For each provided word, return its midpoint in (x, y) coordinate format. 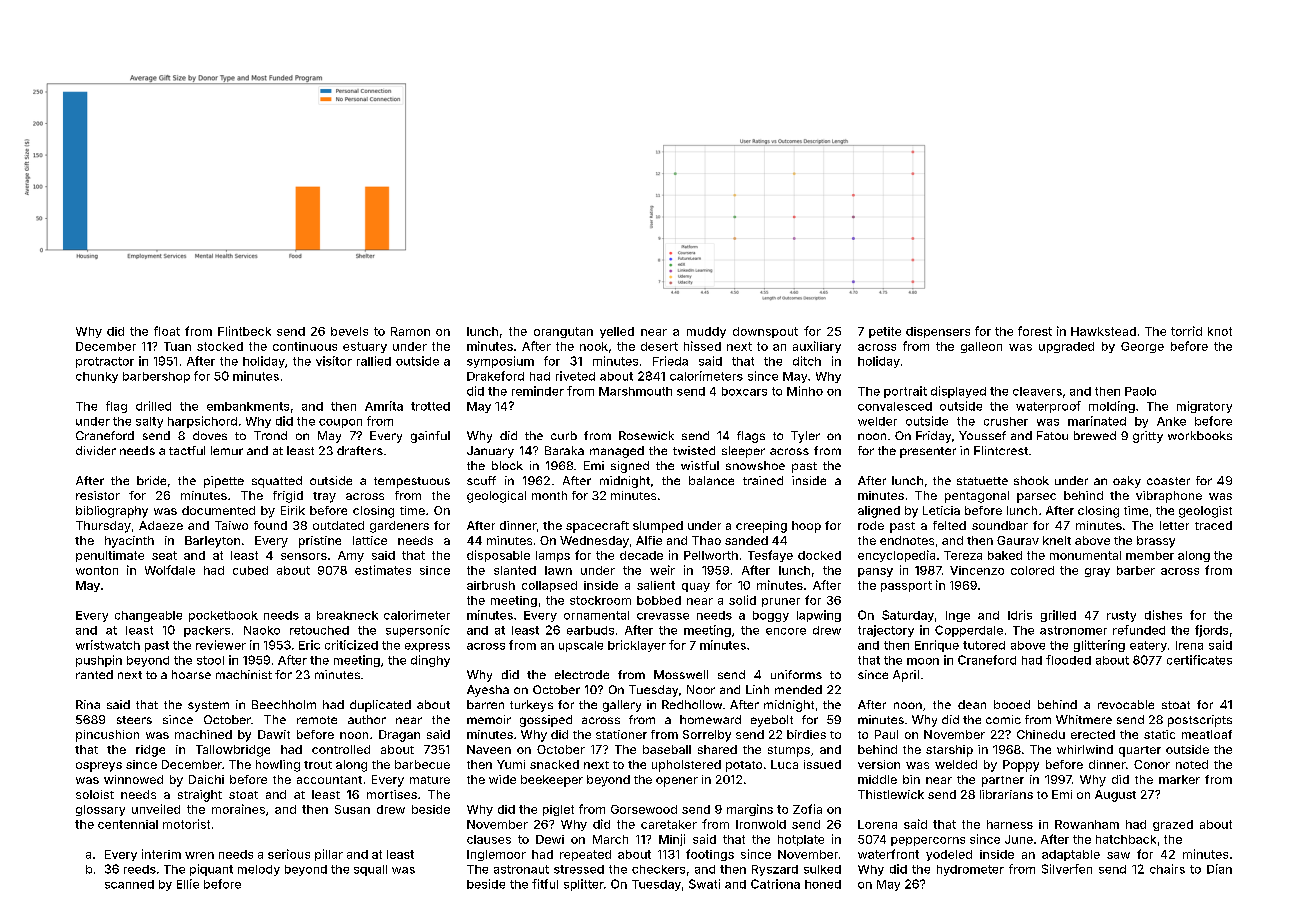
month (549, 495)
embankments (248, 406)
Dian (1219, 869)
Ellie (188, 884)
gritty (1148, 437)
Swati (704, 884)
